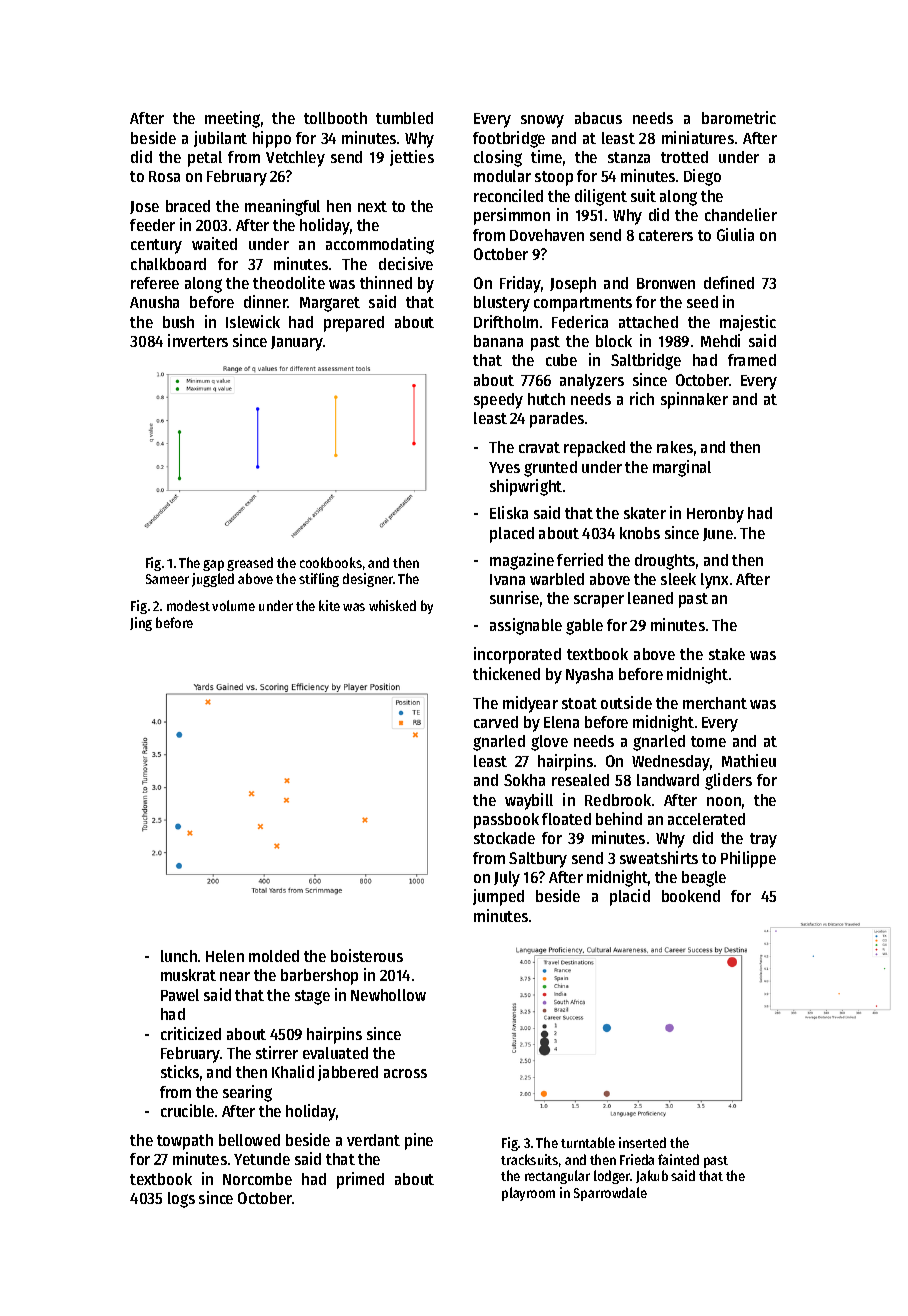  What do you see at coordinates (739, 117) in the screenshot?
I see `barometric` at bounding box center [739, 117].
